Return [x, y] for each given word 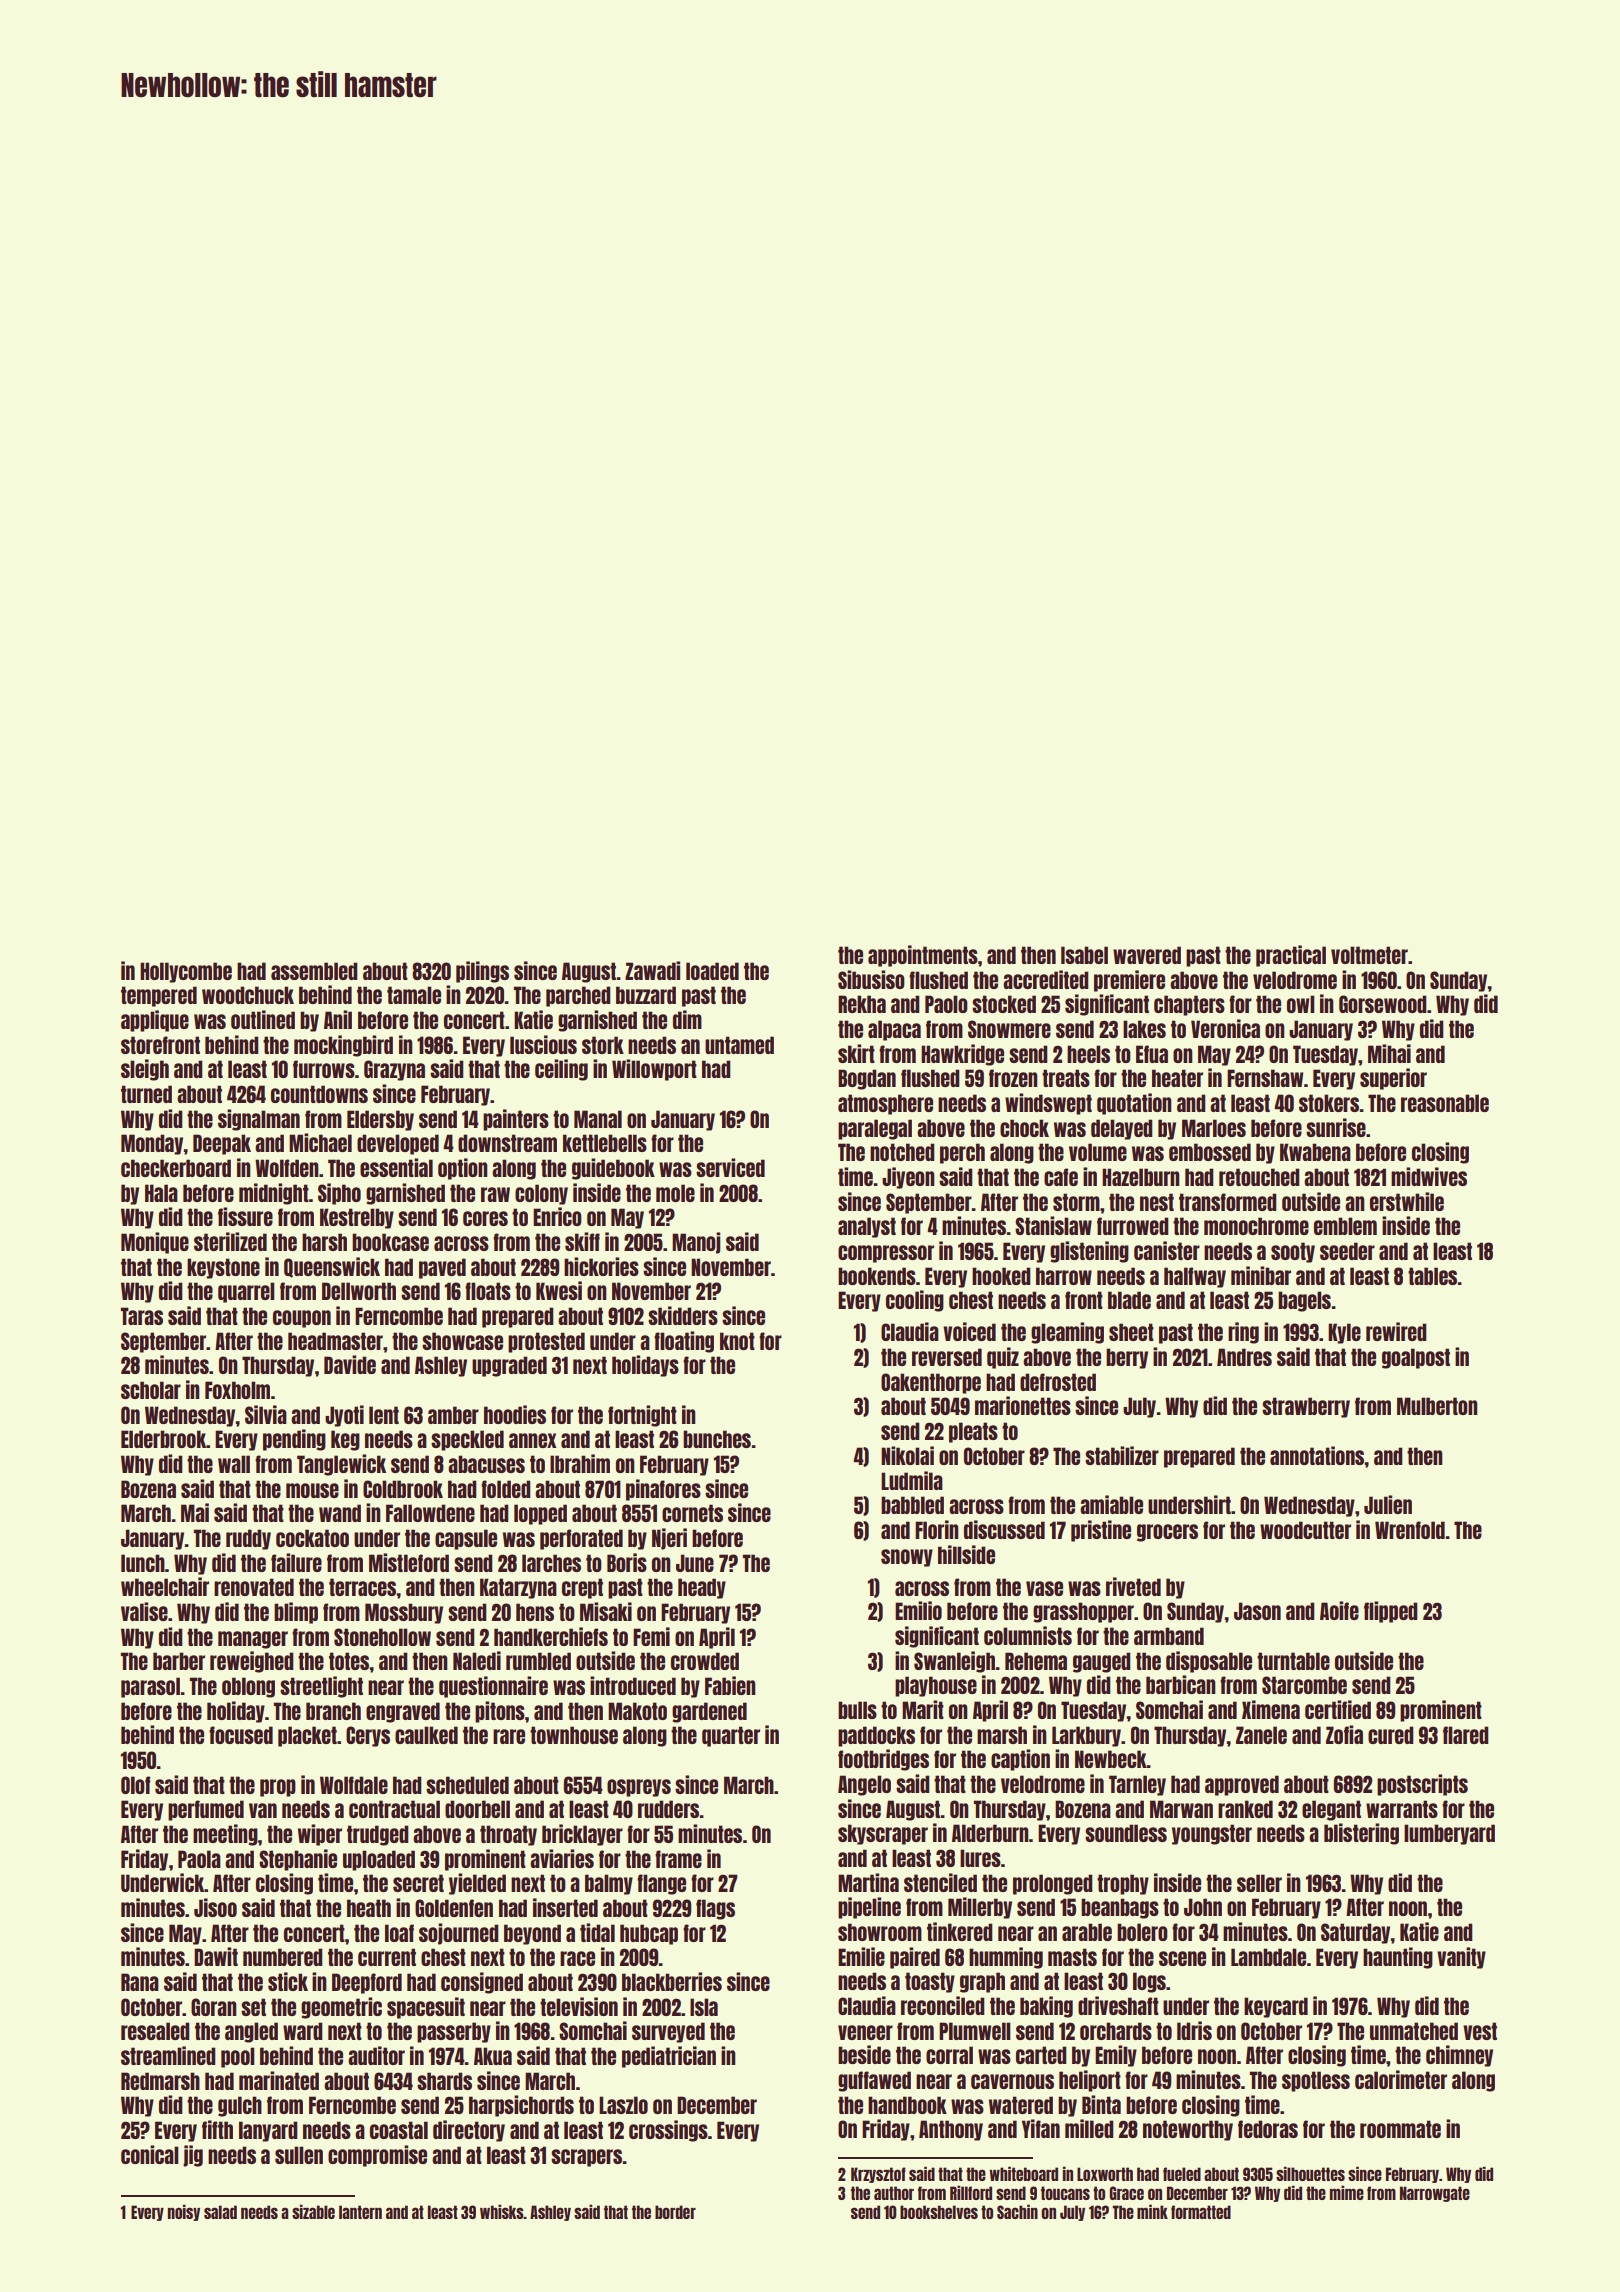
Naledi [477, 1660]
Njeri [669, 1539]
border [675, 2212]
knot [737, 1341]
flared [1466, 1735]
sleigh [145, 1070]
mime [1347, 2192]
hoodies [515, 1414]
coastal [399, 2130]
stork [603, 1045]
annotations [1317, 1455]
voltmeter [1369, 955]
